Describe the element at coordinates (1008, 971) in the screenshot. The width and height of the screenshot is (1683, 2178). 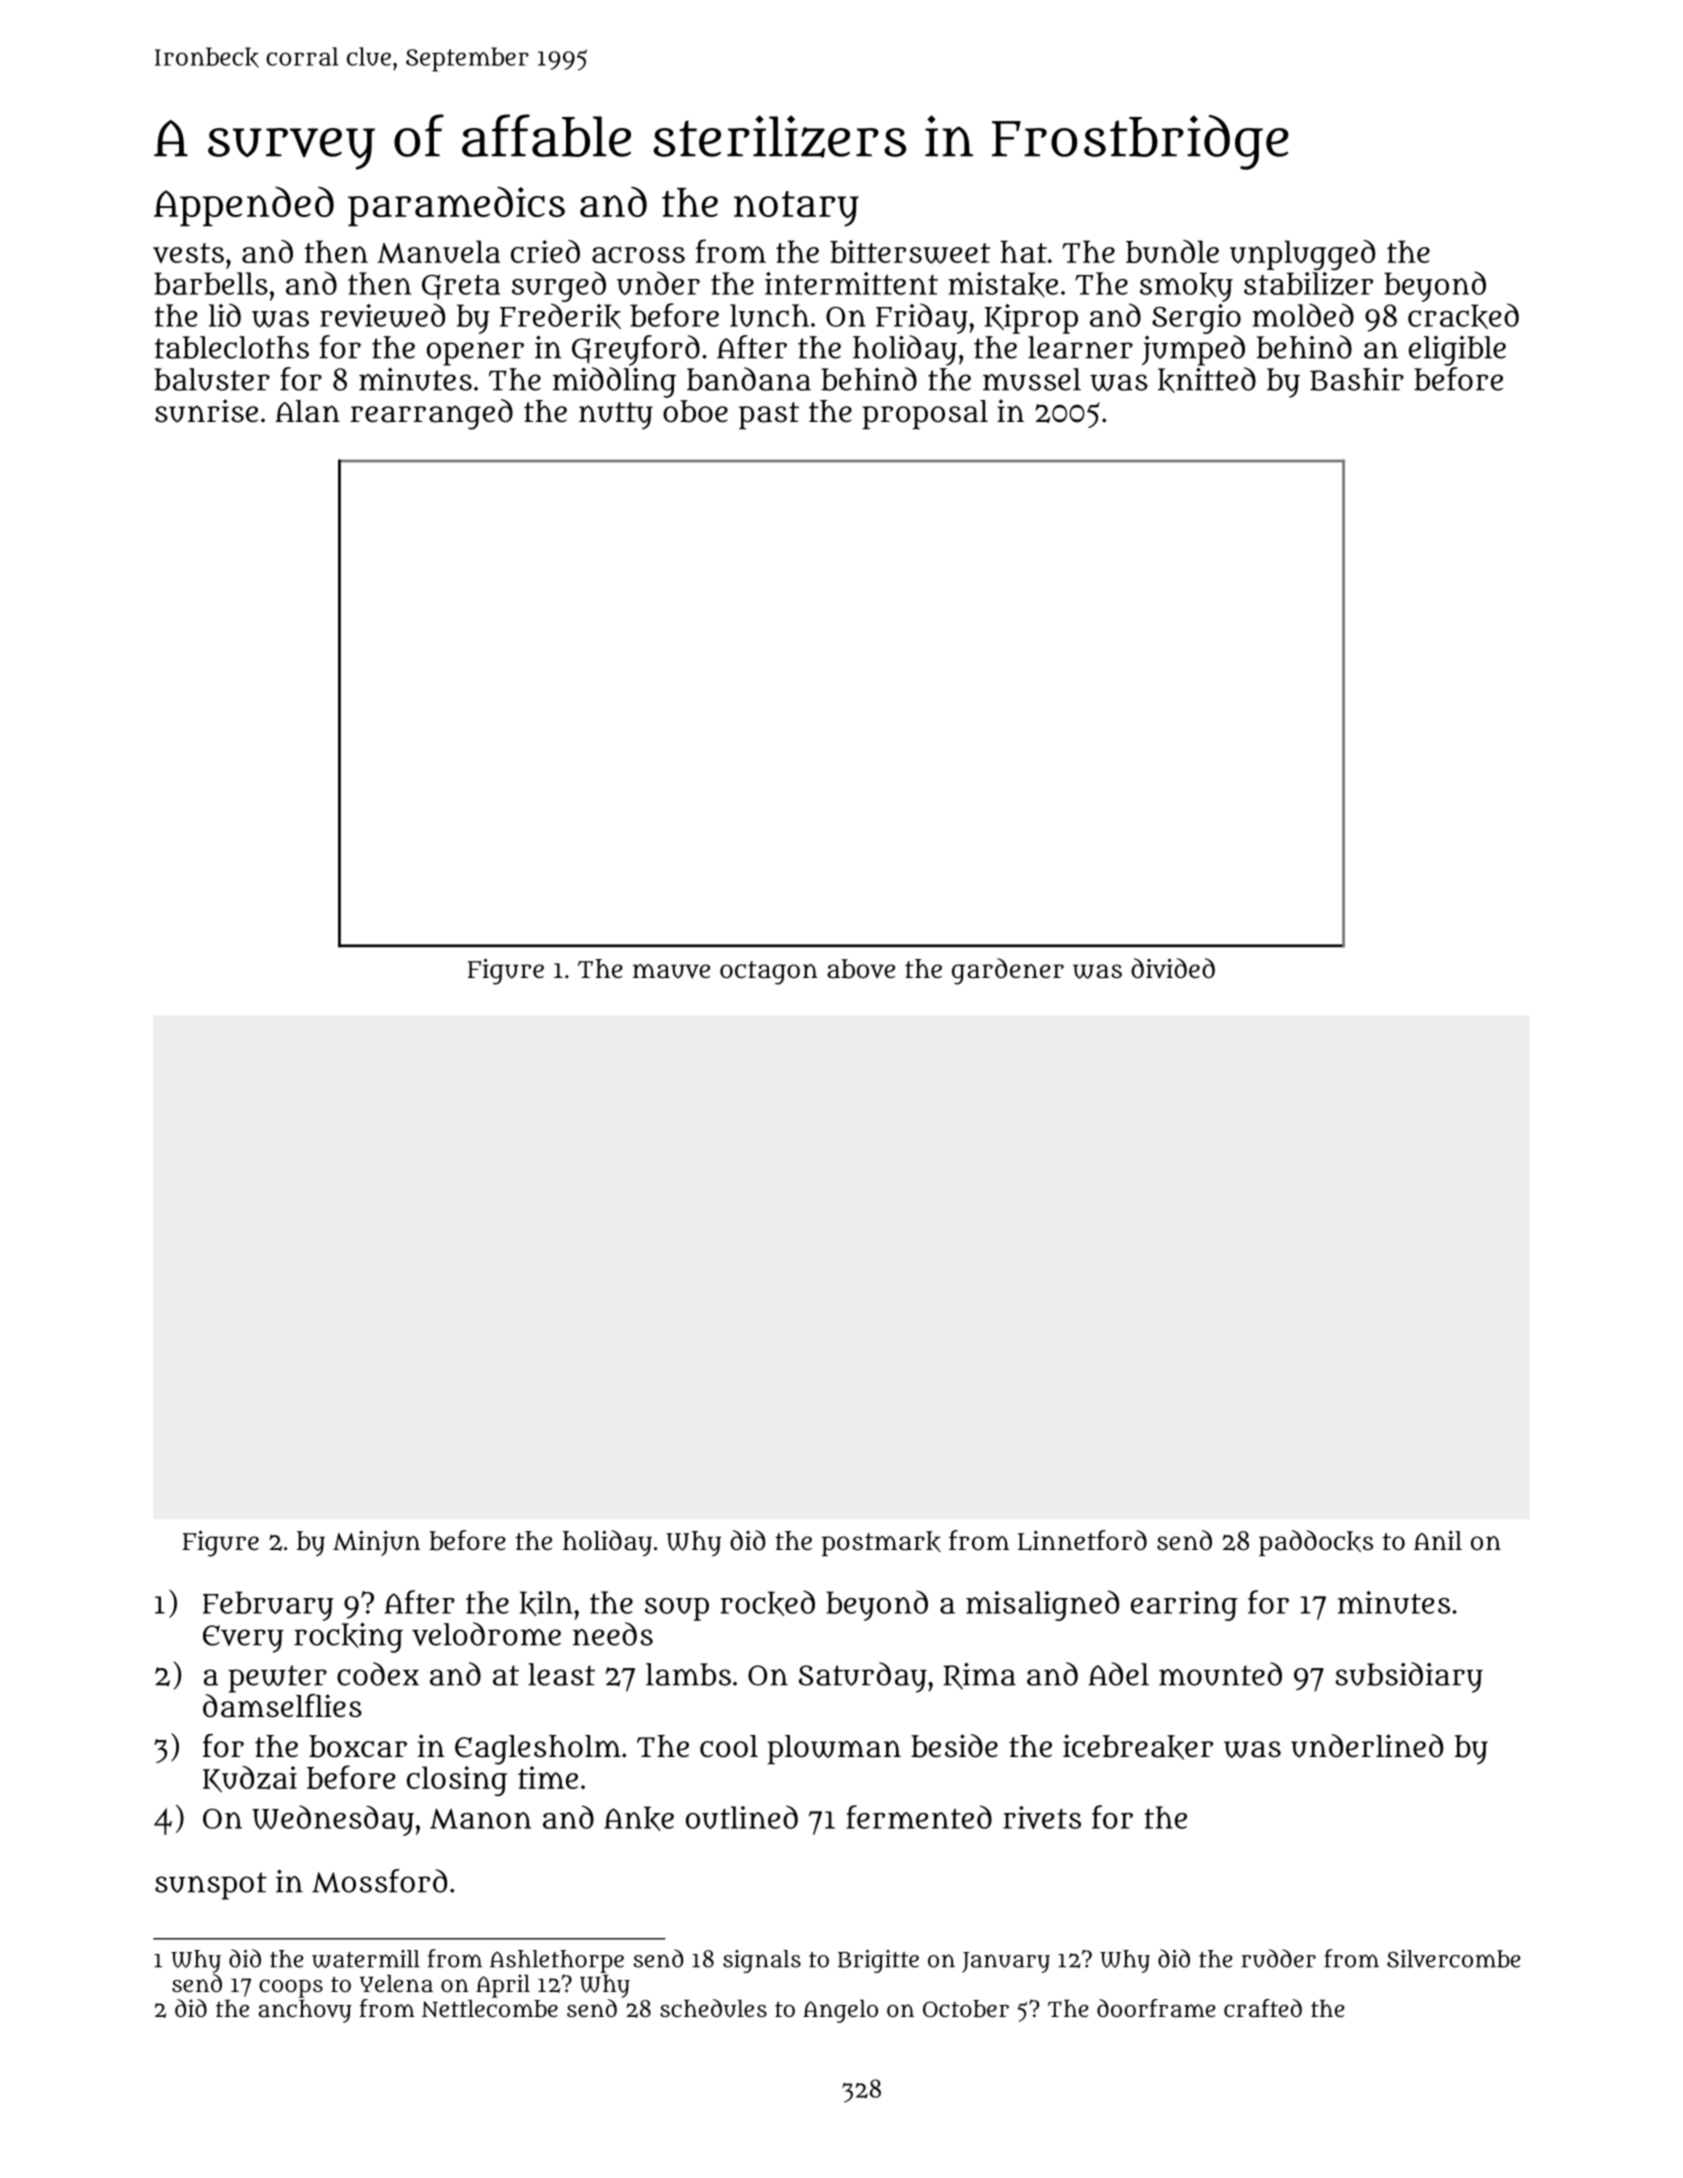
I see `gardener` at that location.
